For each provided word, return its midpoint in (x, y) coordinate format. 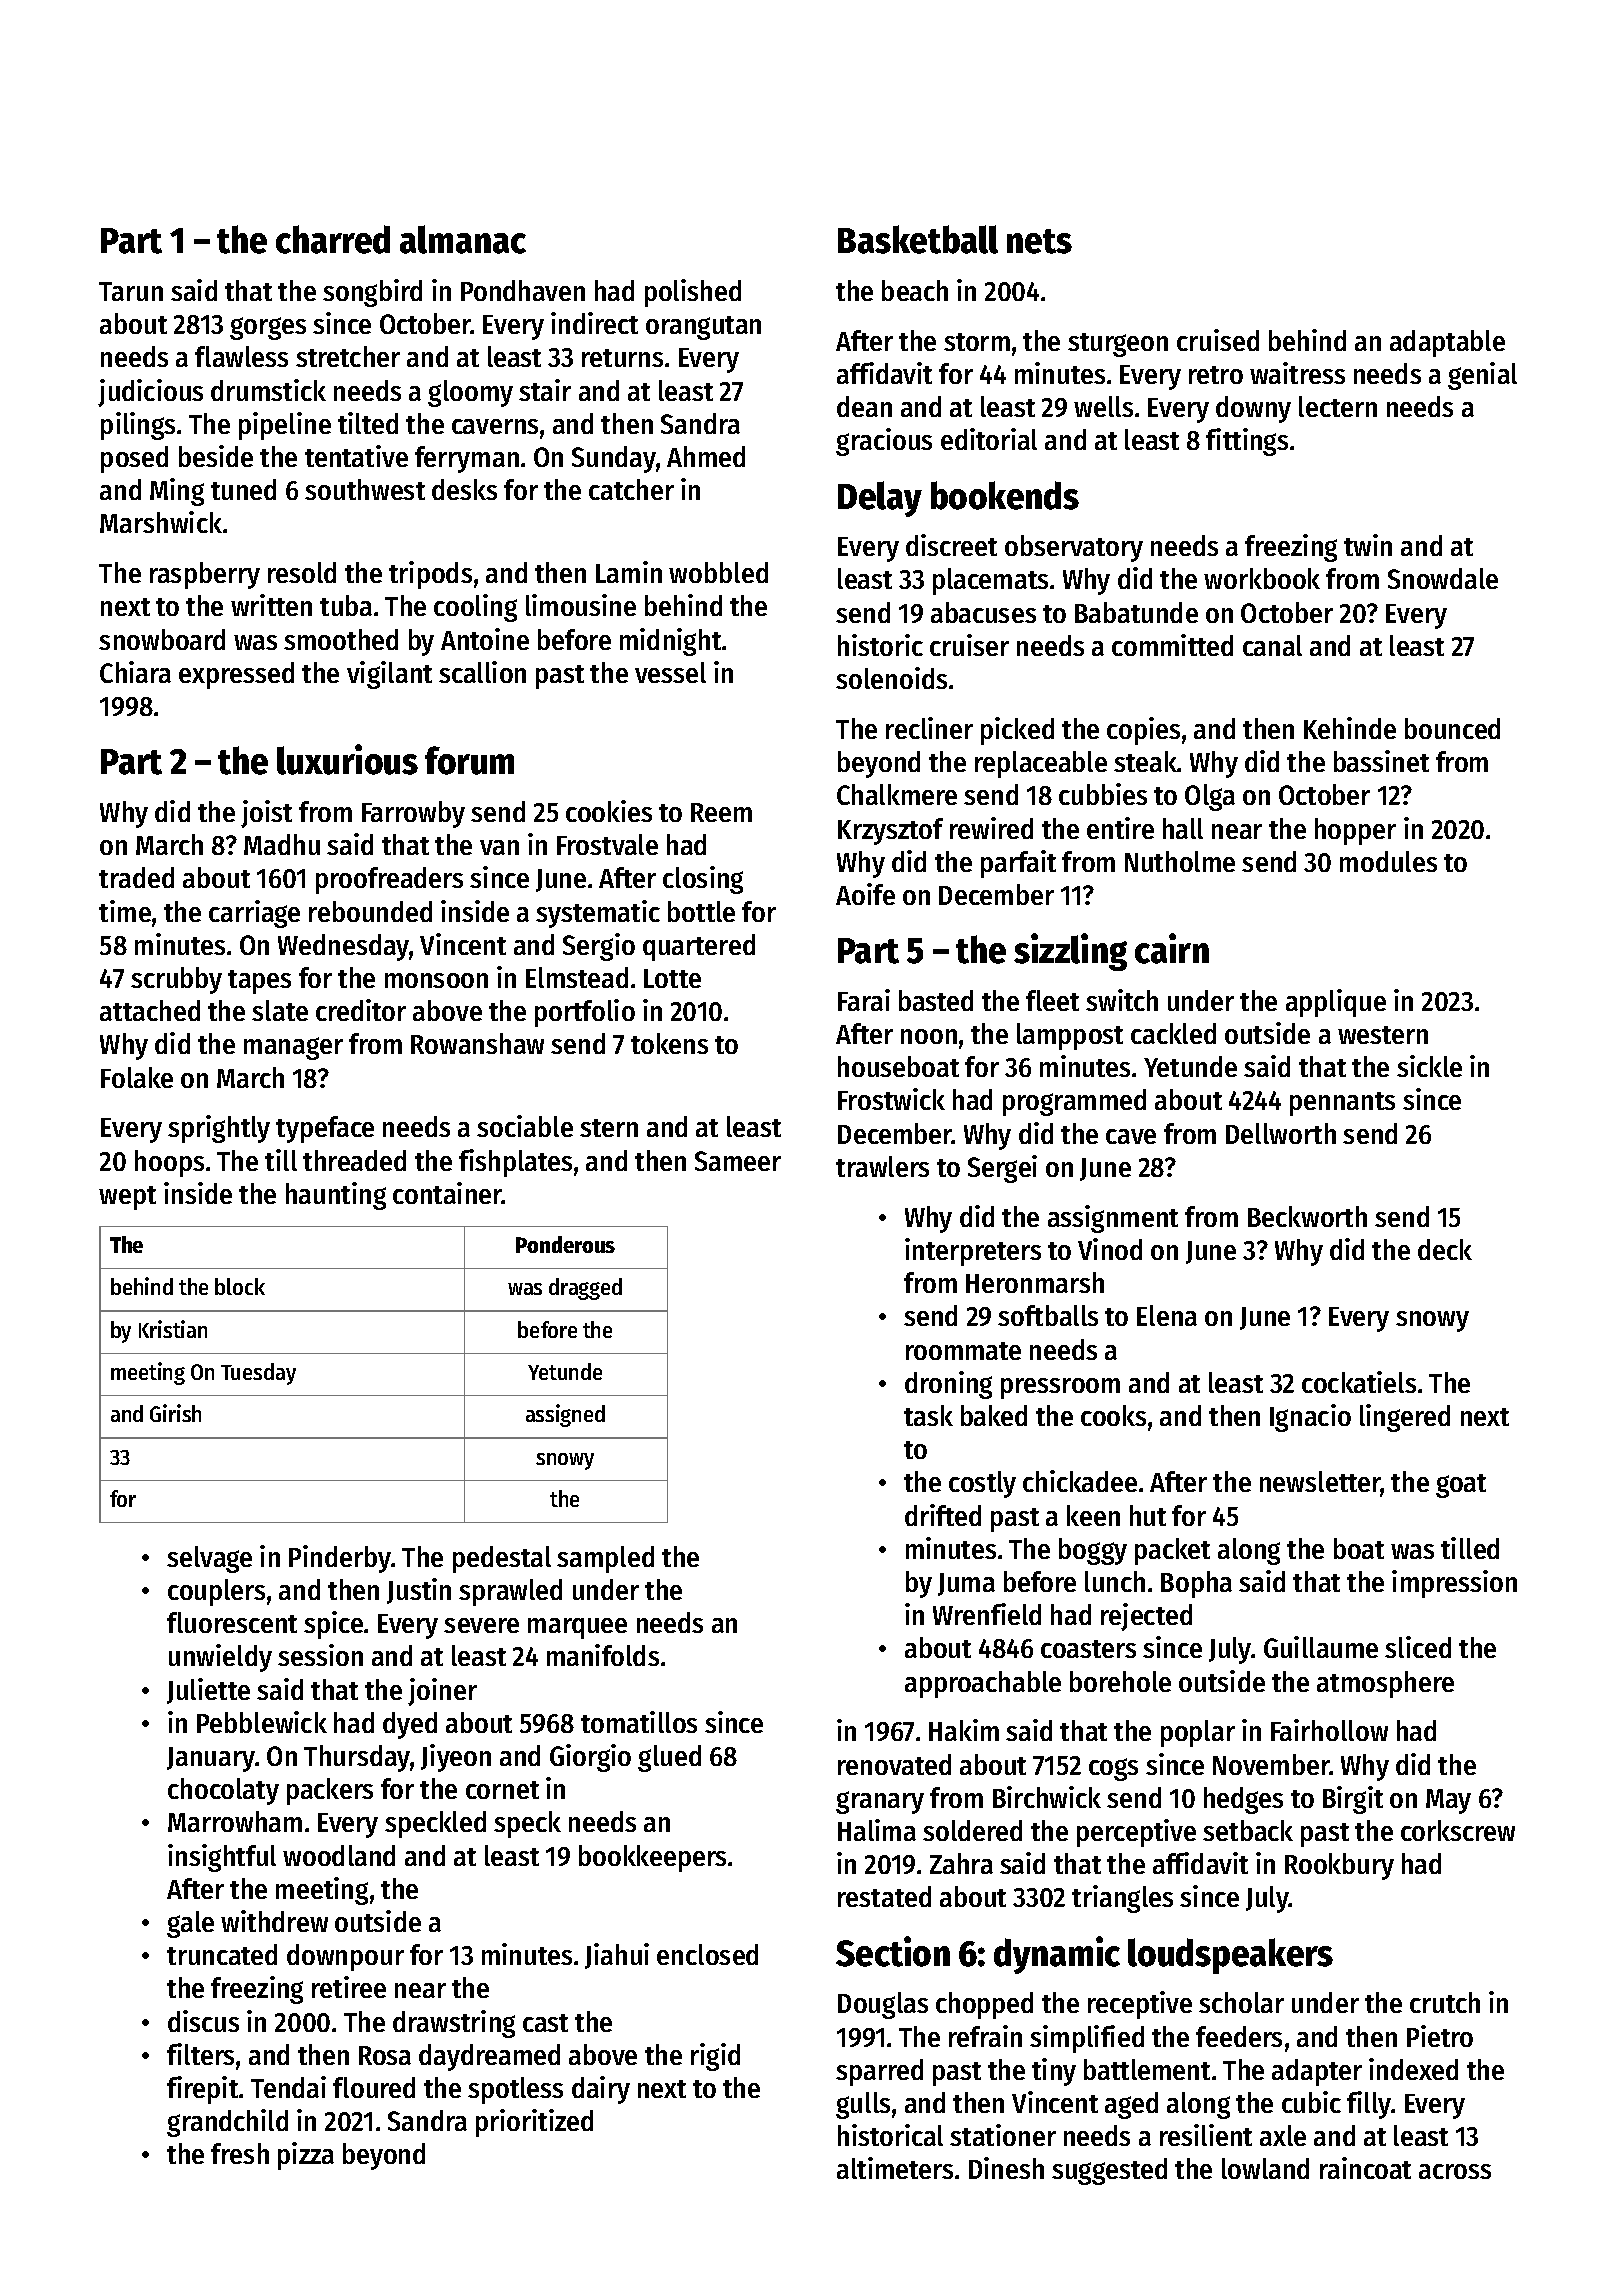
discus (203, 2021)
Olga (1210, 797)
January (211, 1759)
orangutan (703, 328)
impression (1454, 1584)
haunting (336, 1196)
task (928, 1415)
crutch (1445, 2002)
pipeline (285, 426)
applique (1336, 1003)
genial (1482, 376)
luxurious (347, 759)
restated (884, 1896)
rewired (991, 828)
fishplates (515, 1163)
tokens (669, 1043)
